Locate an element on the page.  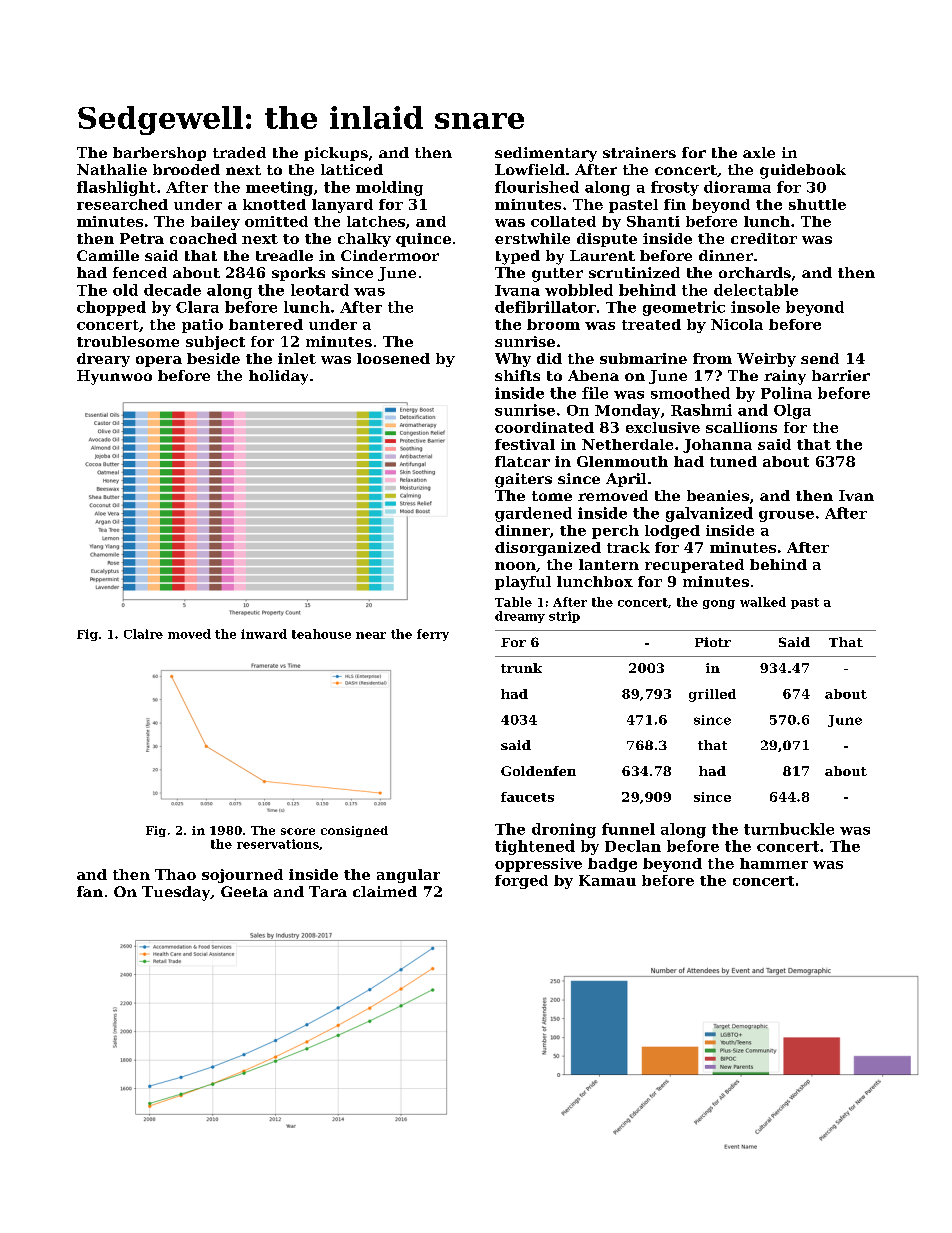
noon is located at coordinates (515, 566).
